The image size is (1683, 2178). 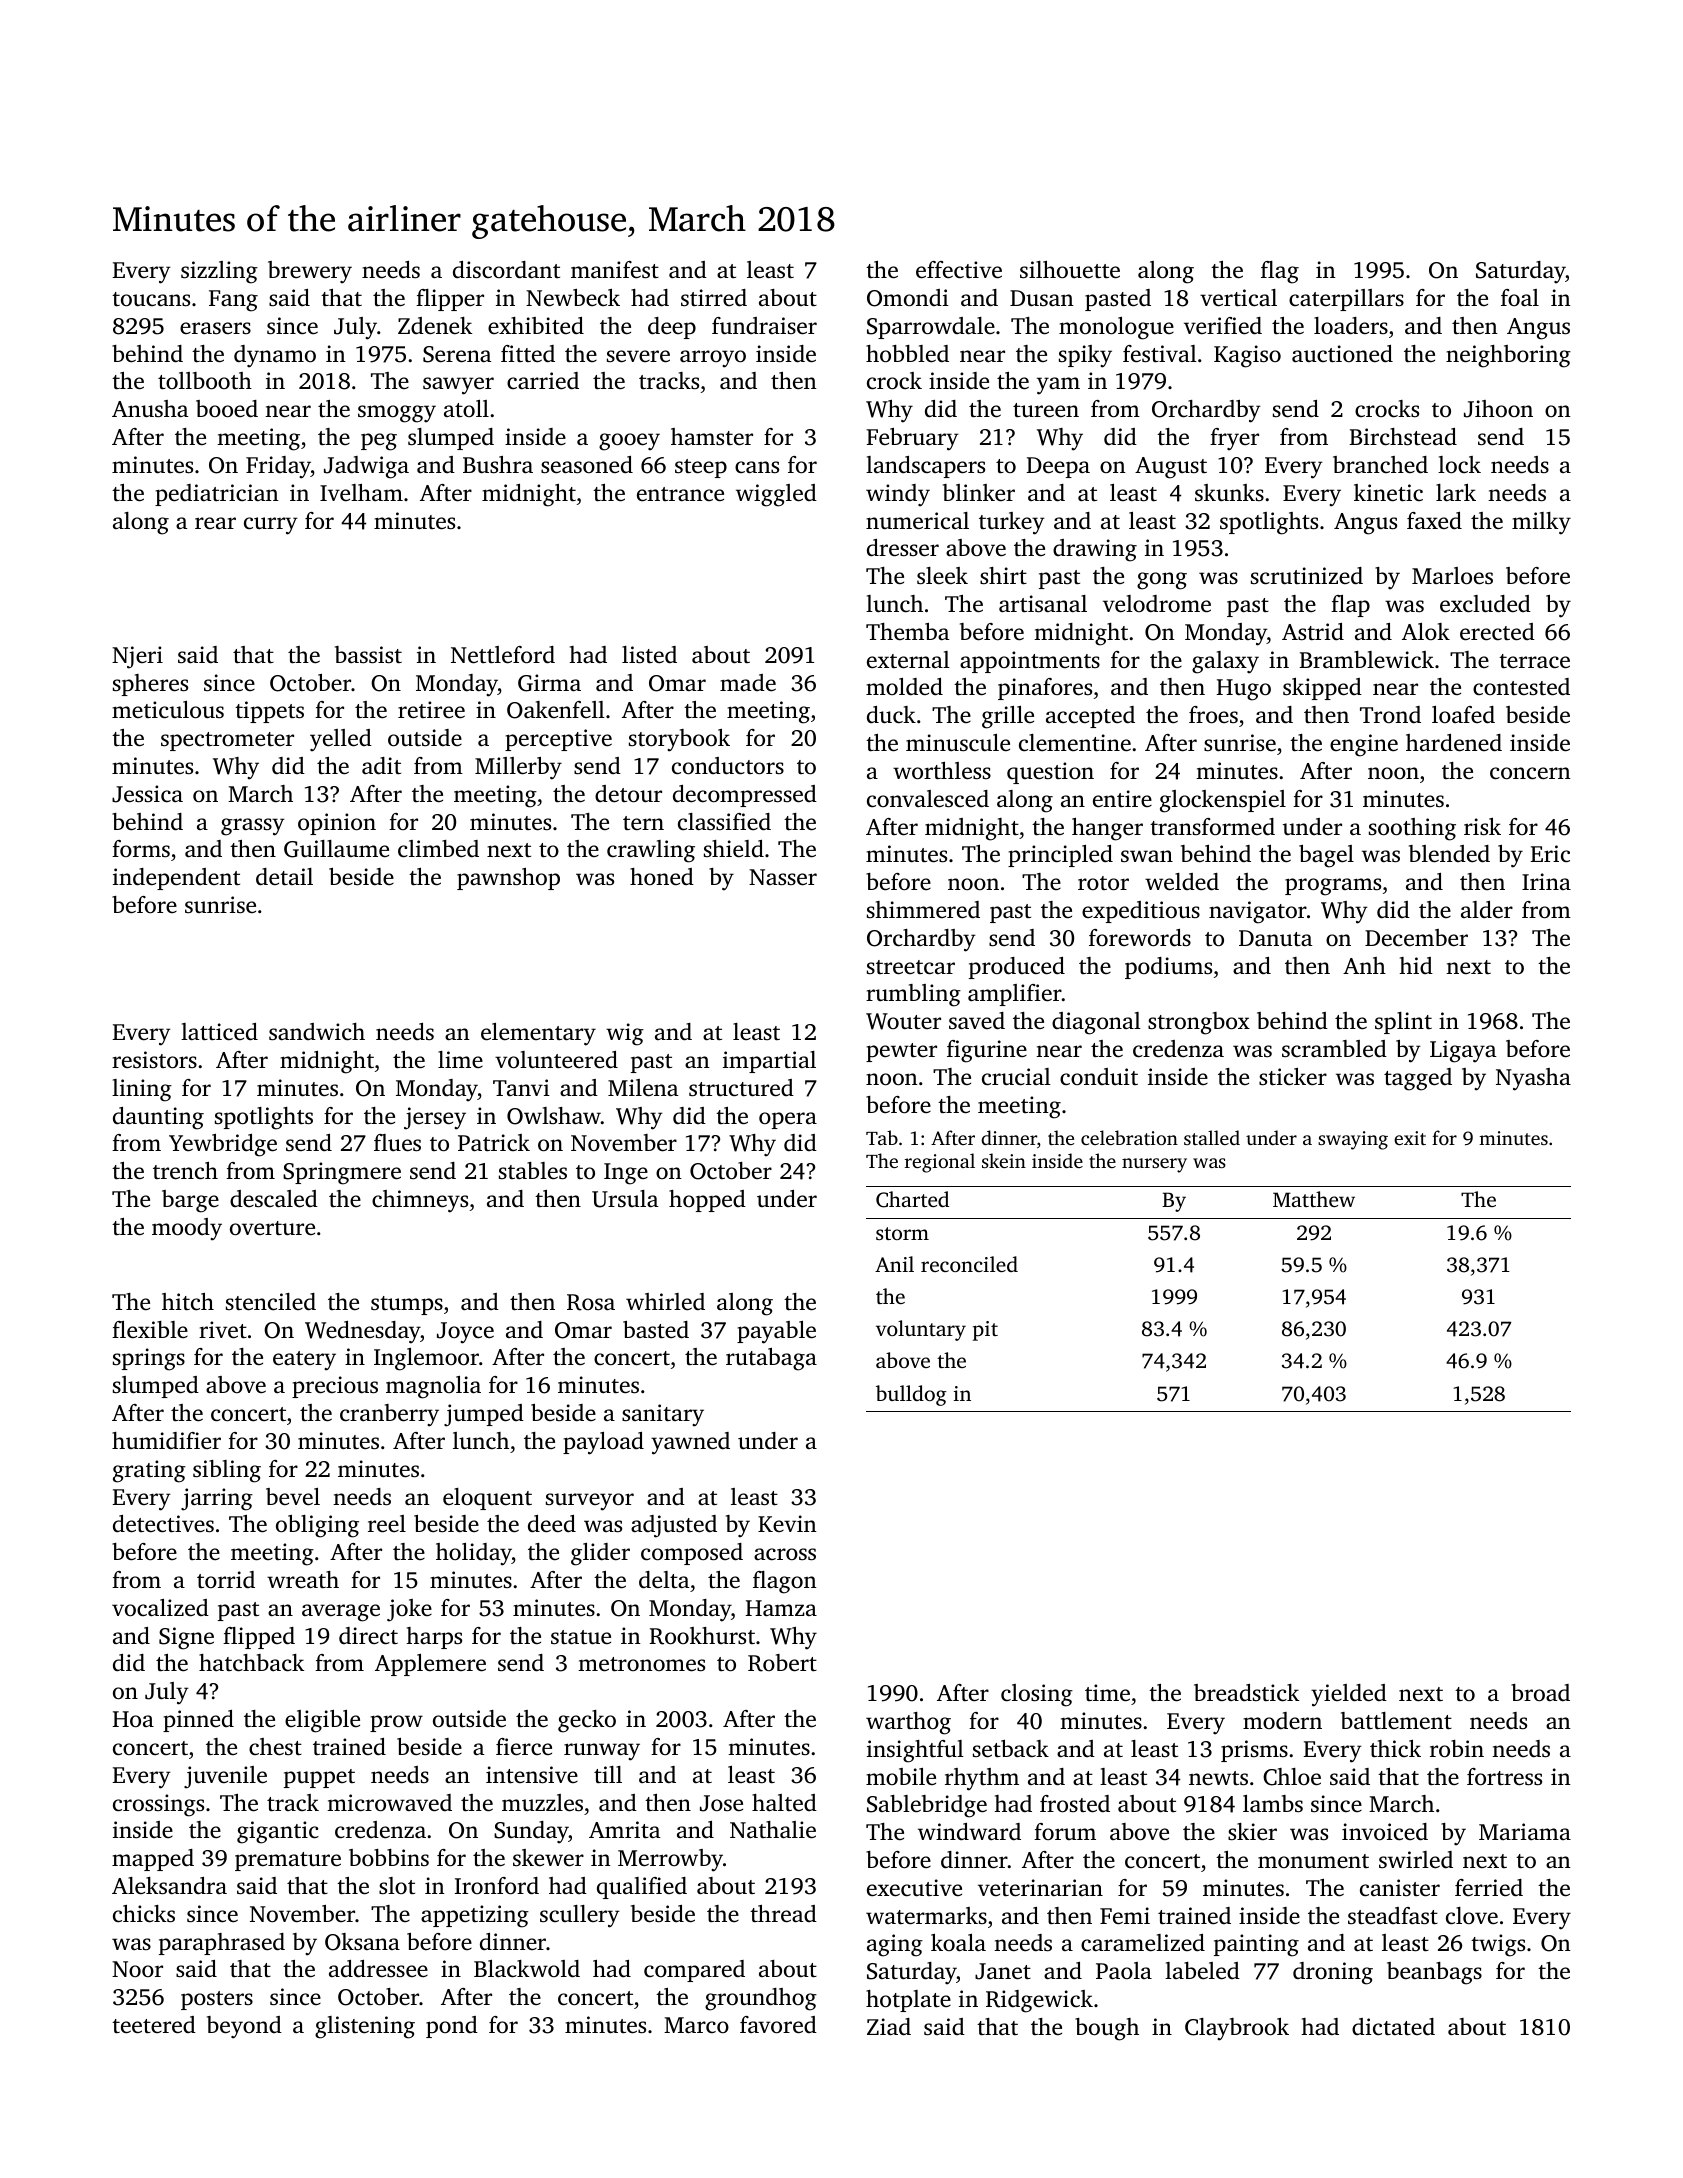 I want to click on storm, so click(x=902, y=1233).
